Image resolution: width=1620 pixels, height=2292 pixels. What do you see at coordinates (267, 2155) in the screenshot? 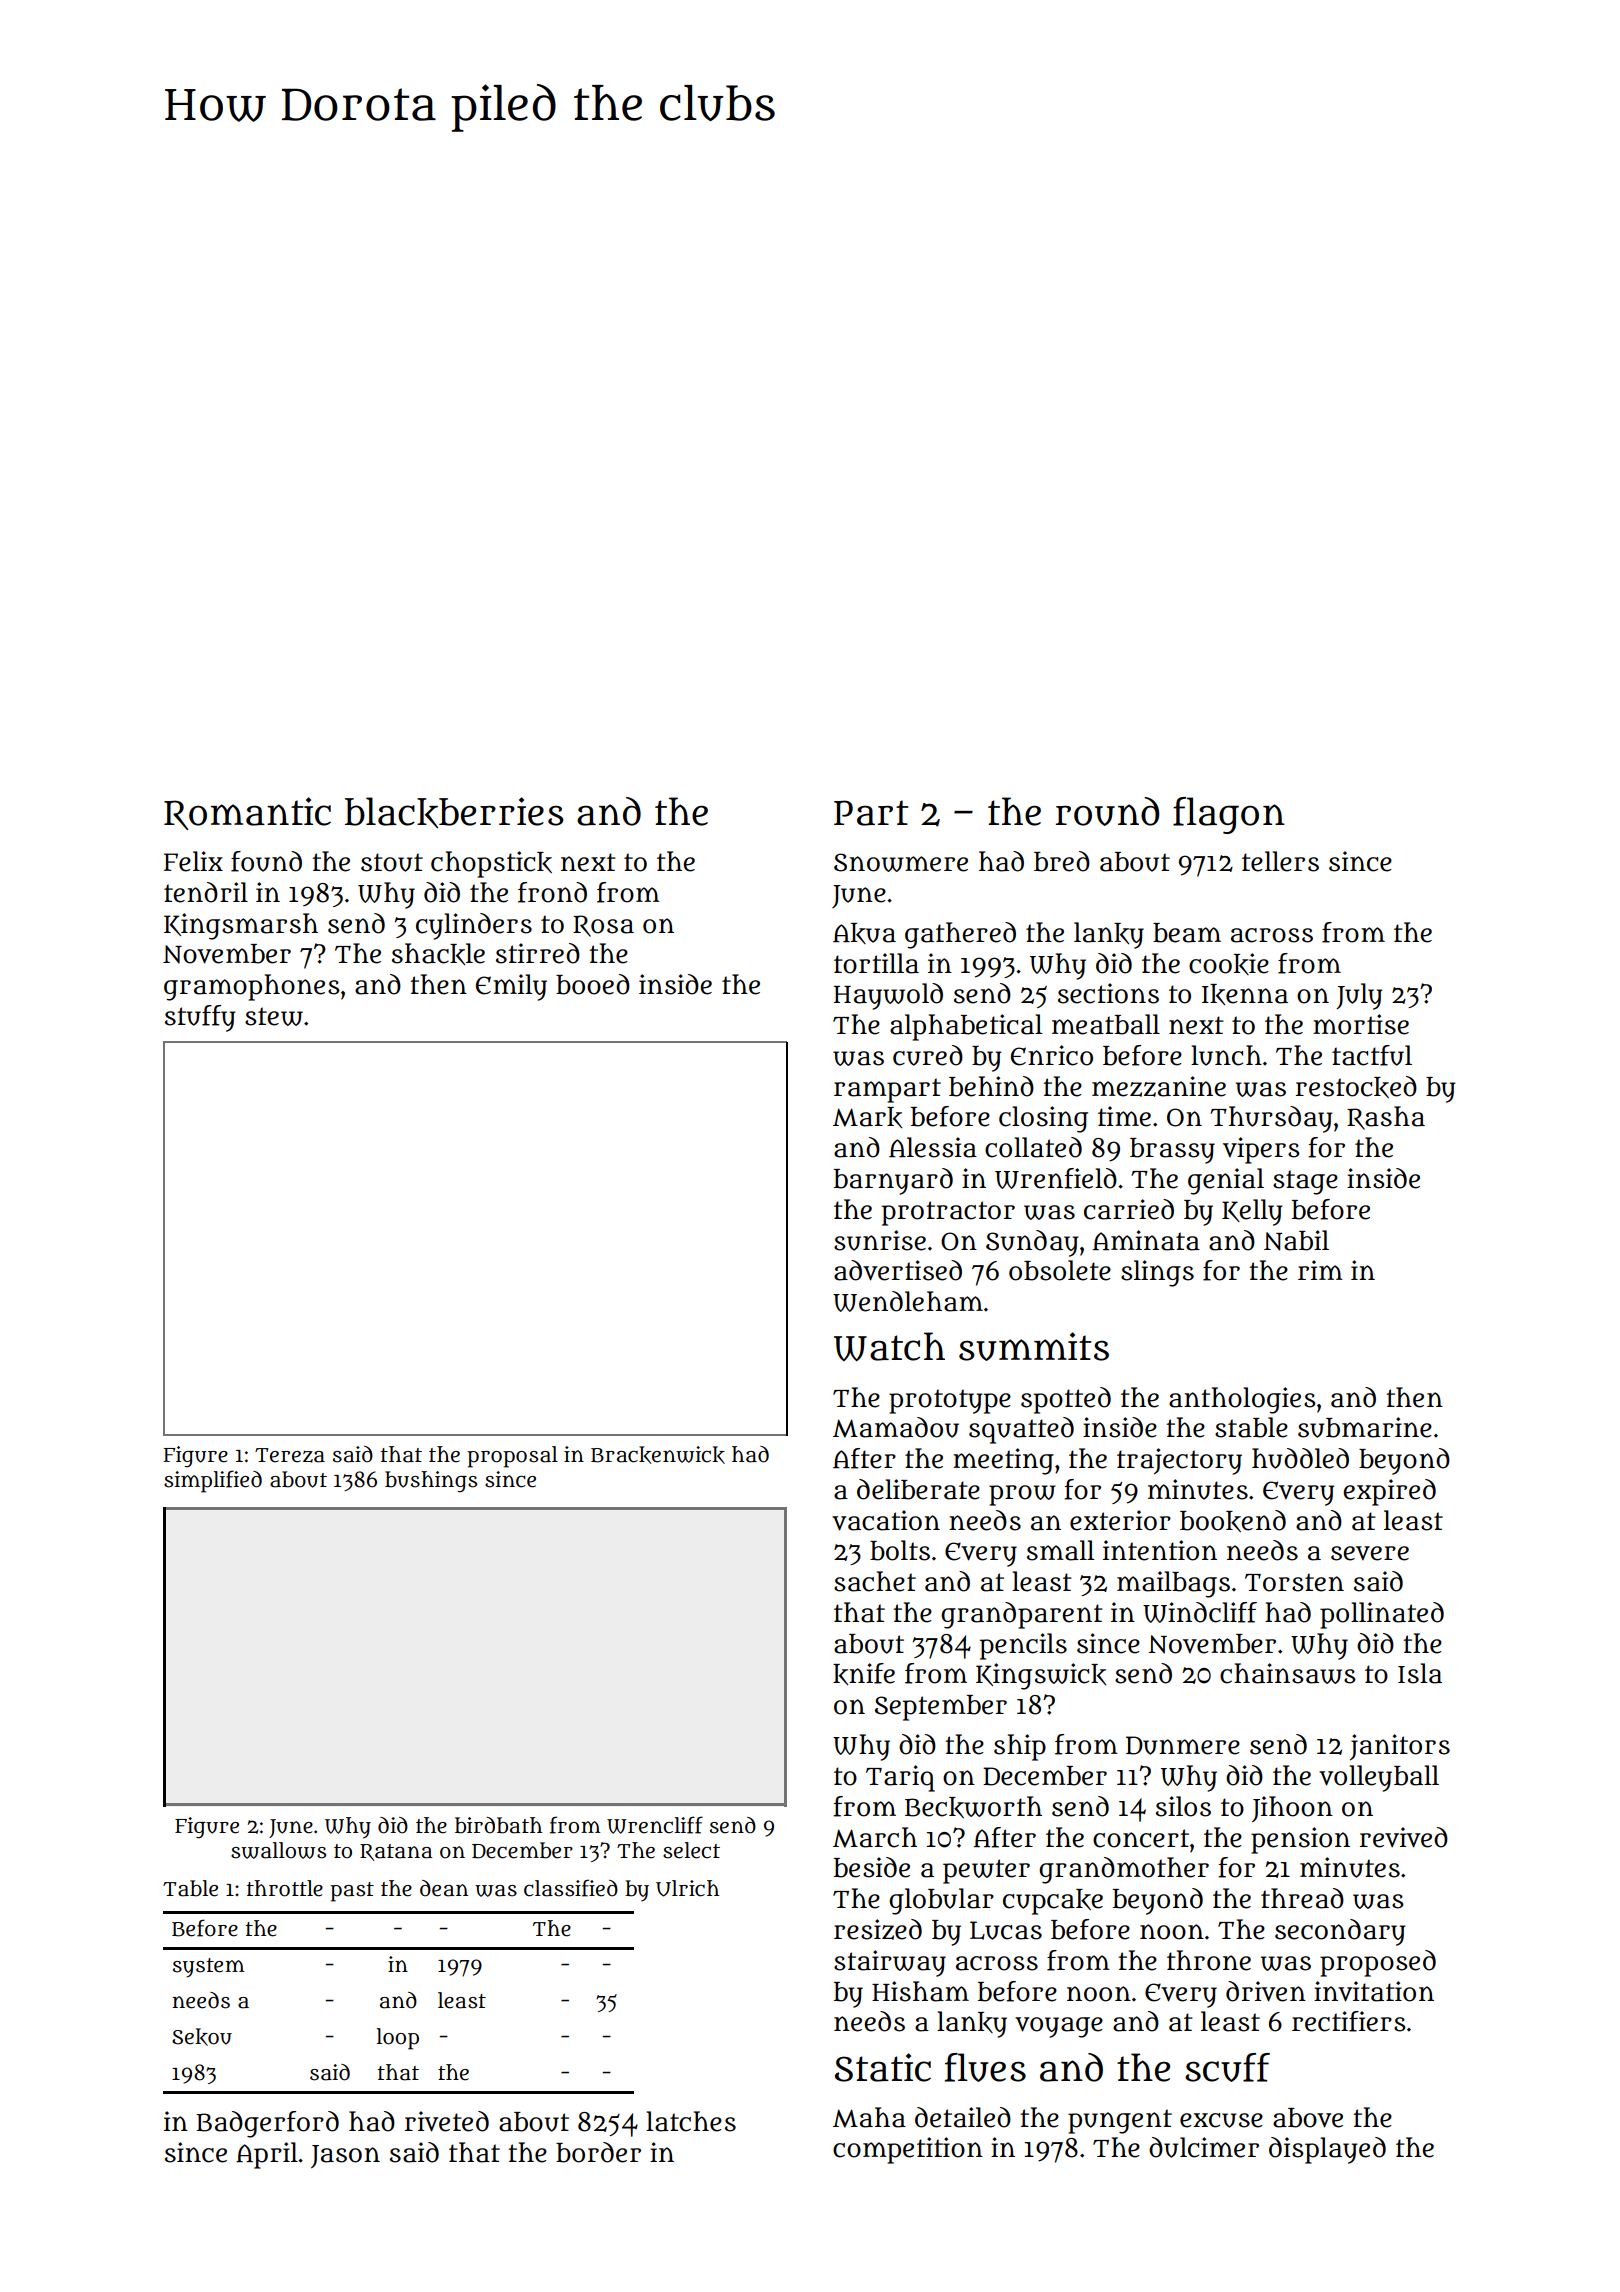
I see `April` at bounding box center [267, 2155].
